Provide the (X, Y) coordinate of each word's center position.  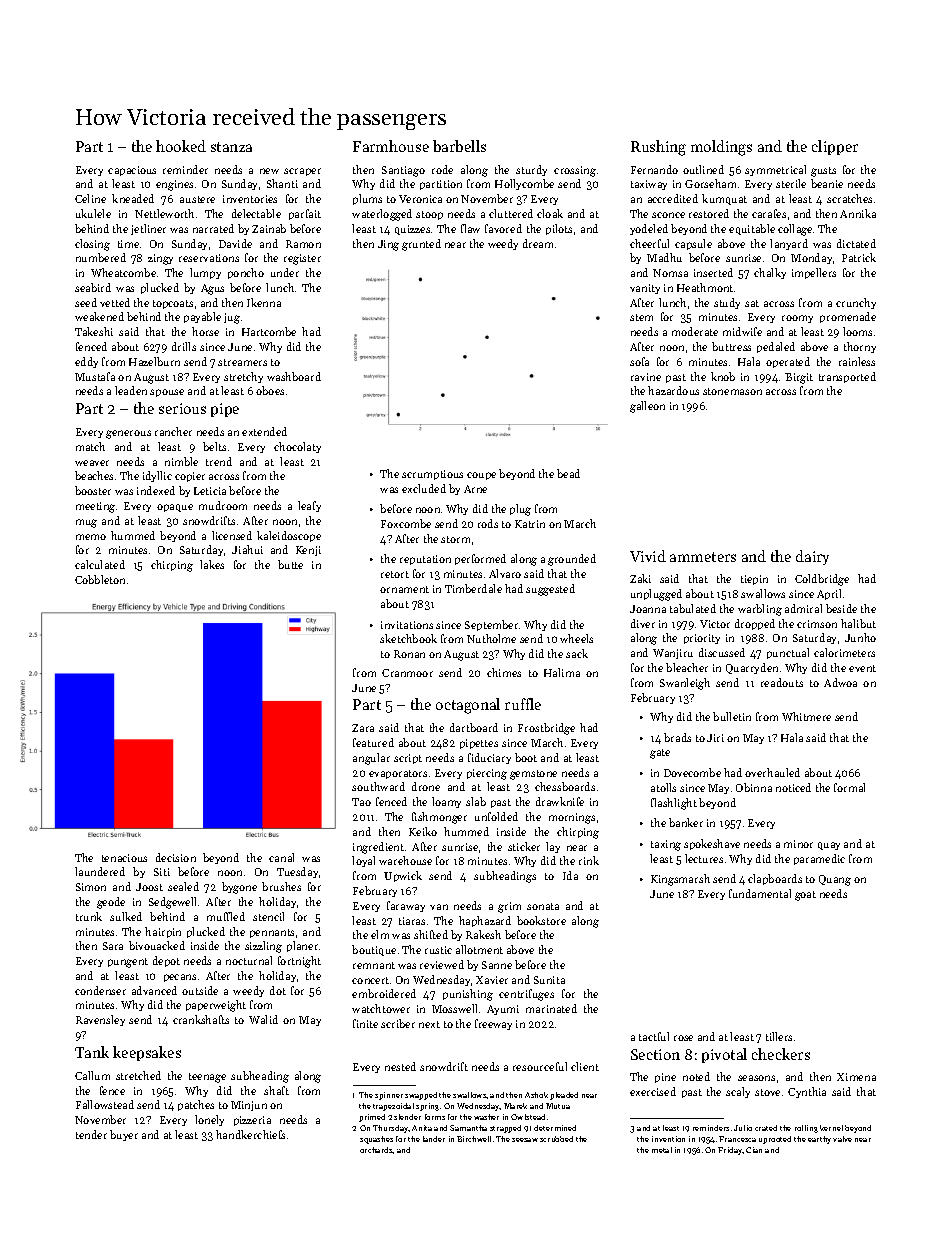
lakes (212, 564)
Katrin (530, 524)
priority (702, 639)
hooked (181, 146)
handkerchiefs (250, 1134)
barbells (459, 146)
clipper (835, 147)
